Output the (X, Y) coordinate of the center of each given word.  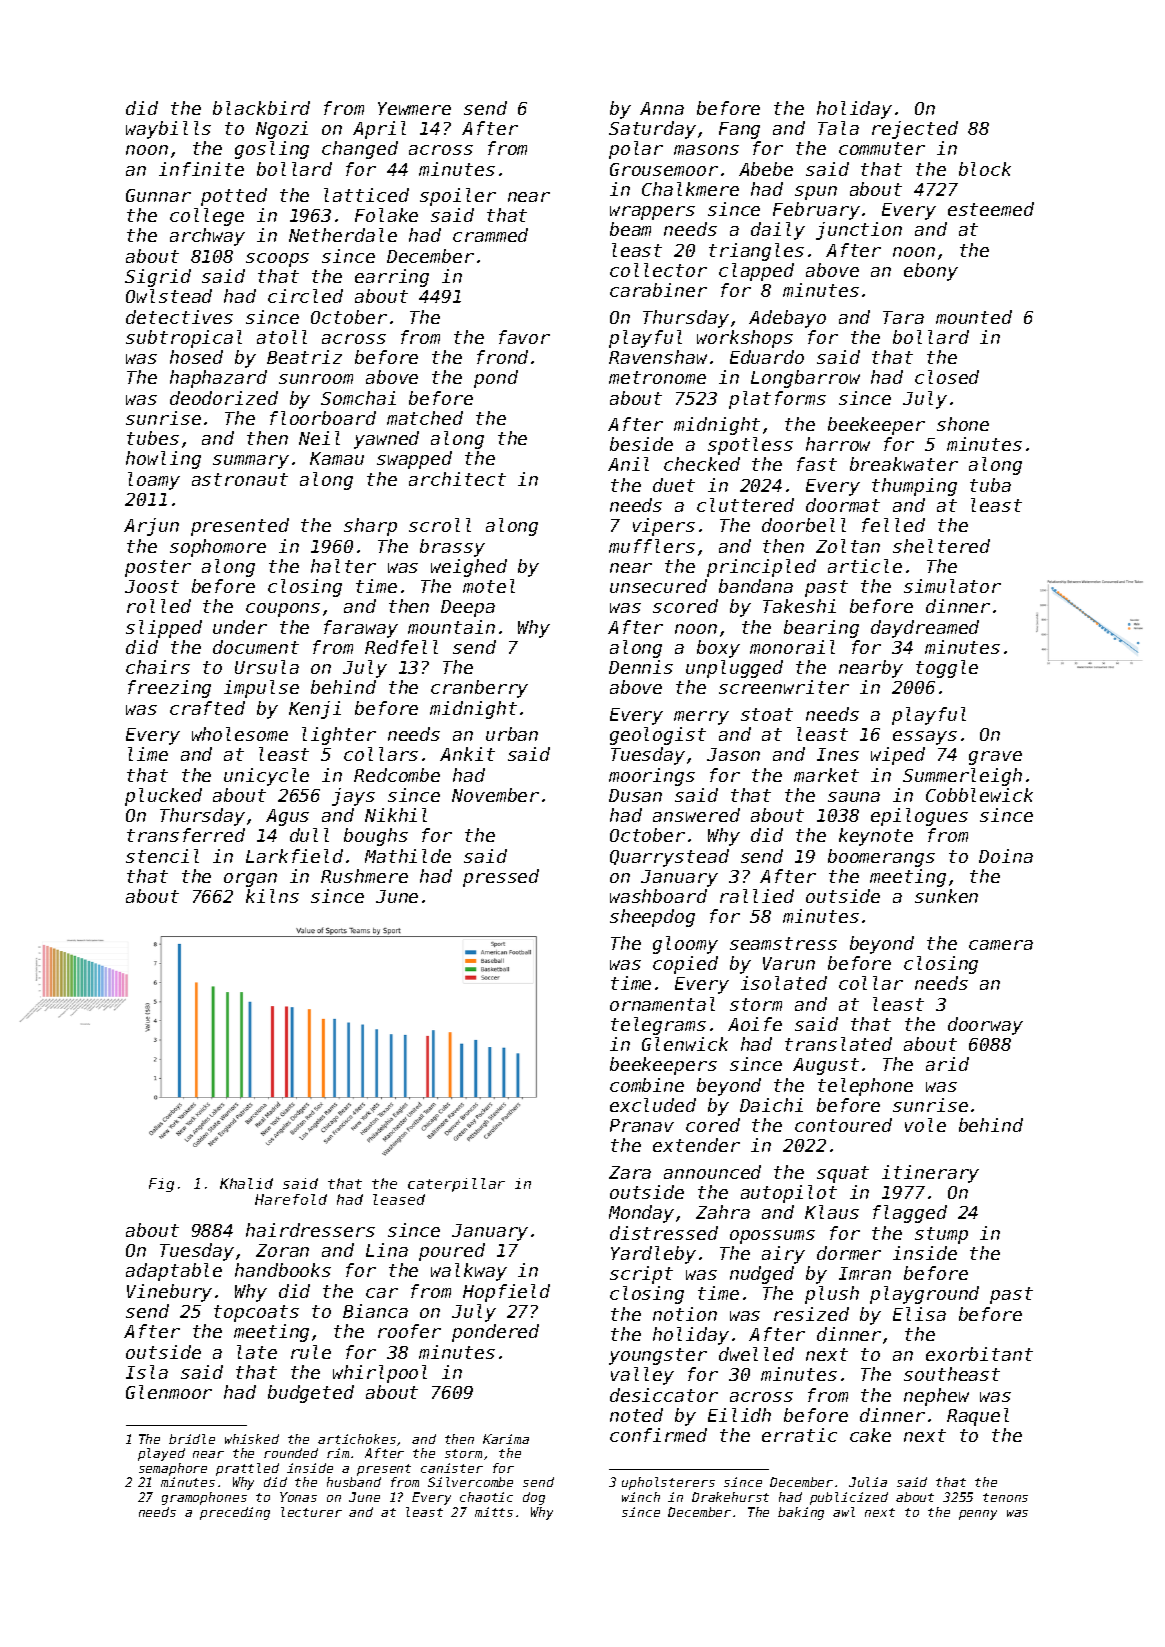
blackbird (261, 108)
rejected (915, 130)
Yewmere (414, 108)
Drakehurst (730, 1497)
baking (801, 1513)
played (161, 1454)
